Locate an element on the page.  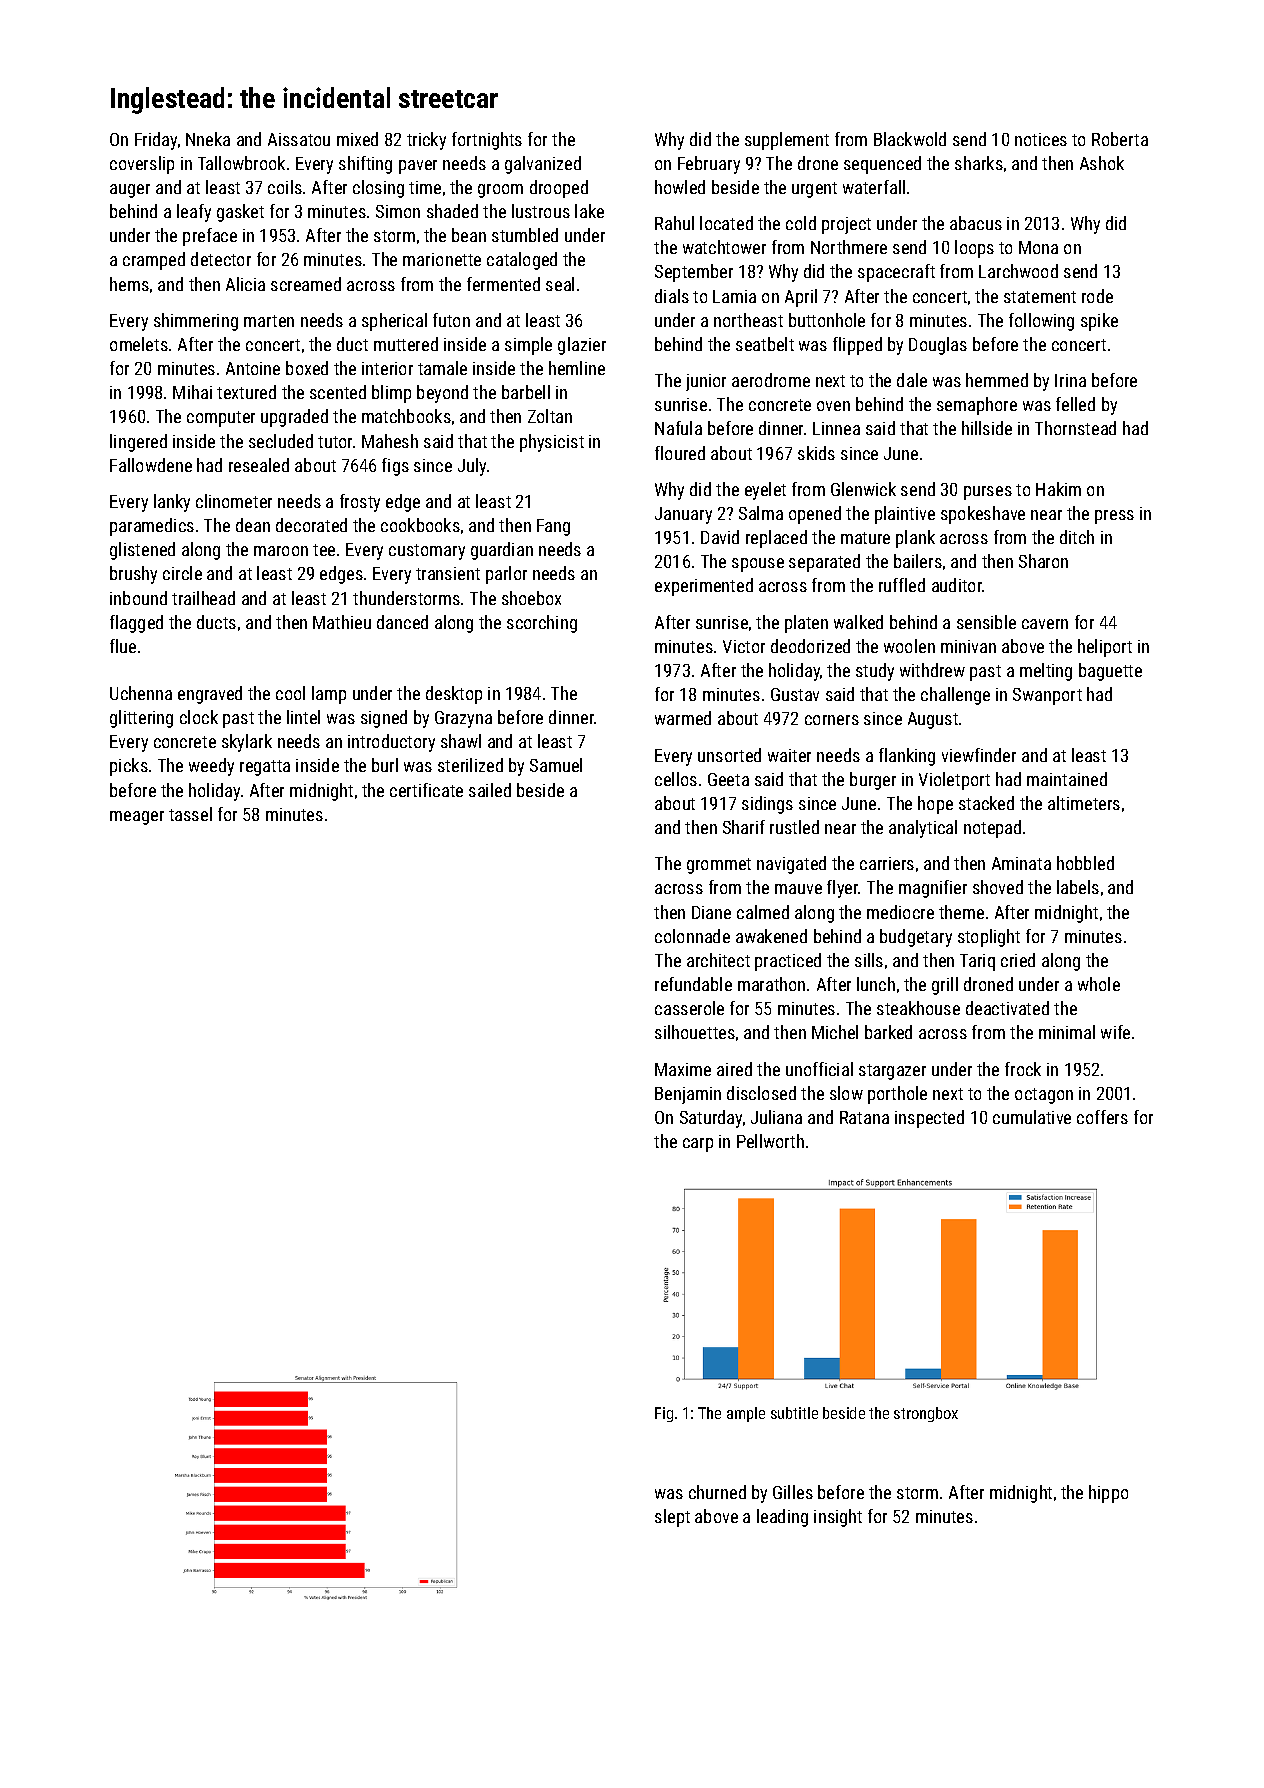
Benjamin is located at coordinates (688, 1095).
